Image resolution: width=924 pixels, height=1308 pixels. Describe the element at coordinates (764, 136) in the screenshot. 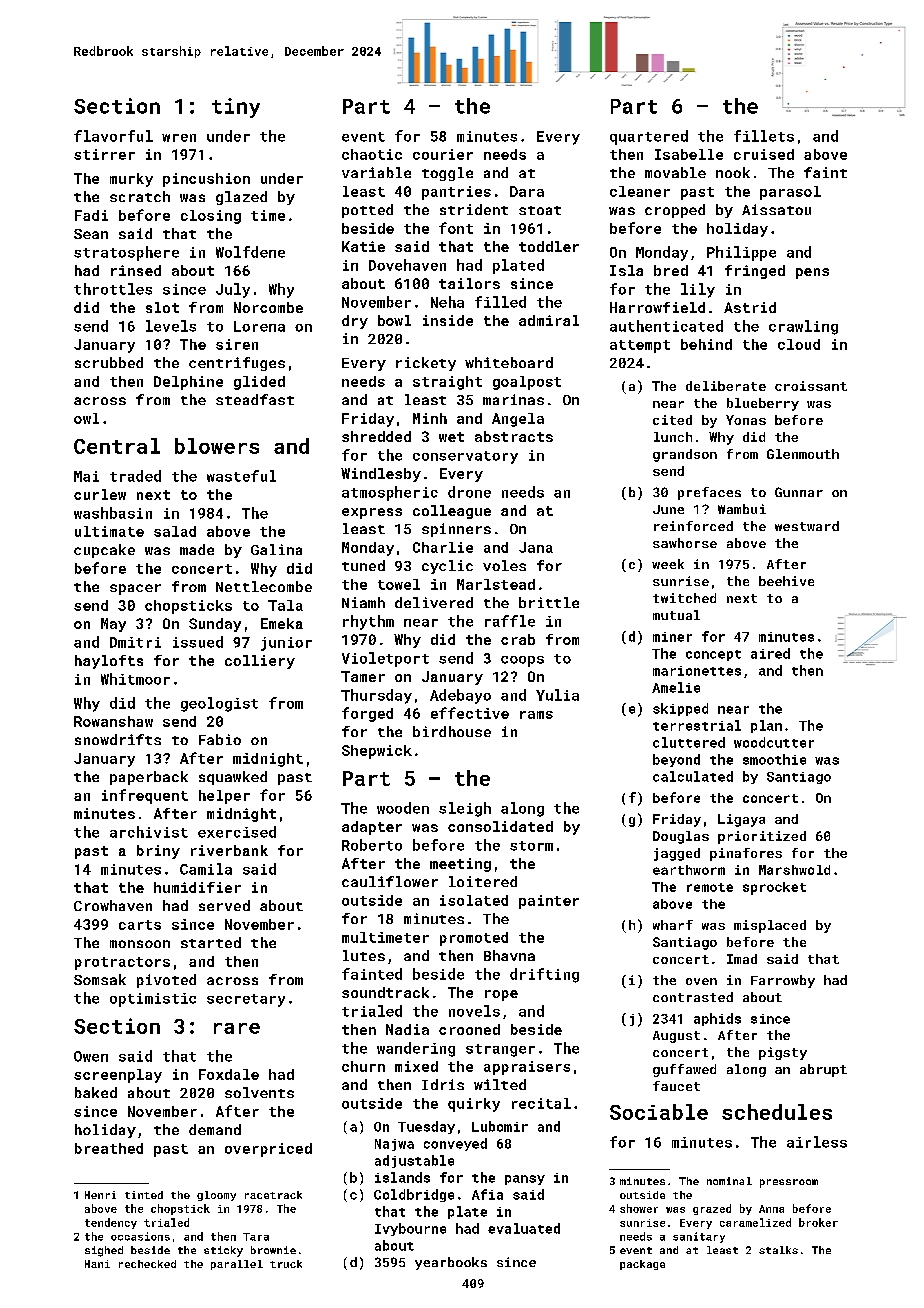

I see `fillets` at that location.
